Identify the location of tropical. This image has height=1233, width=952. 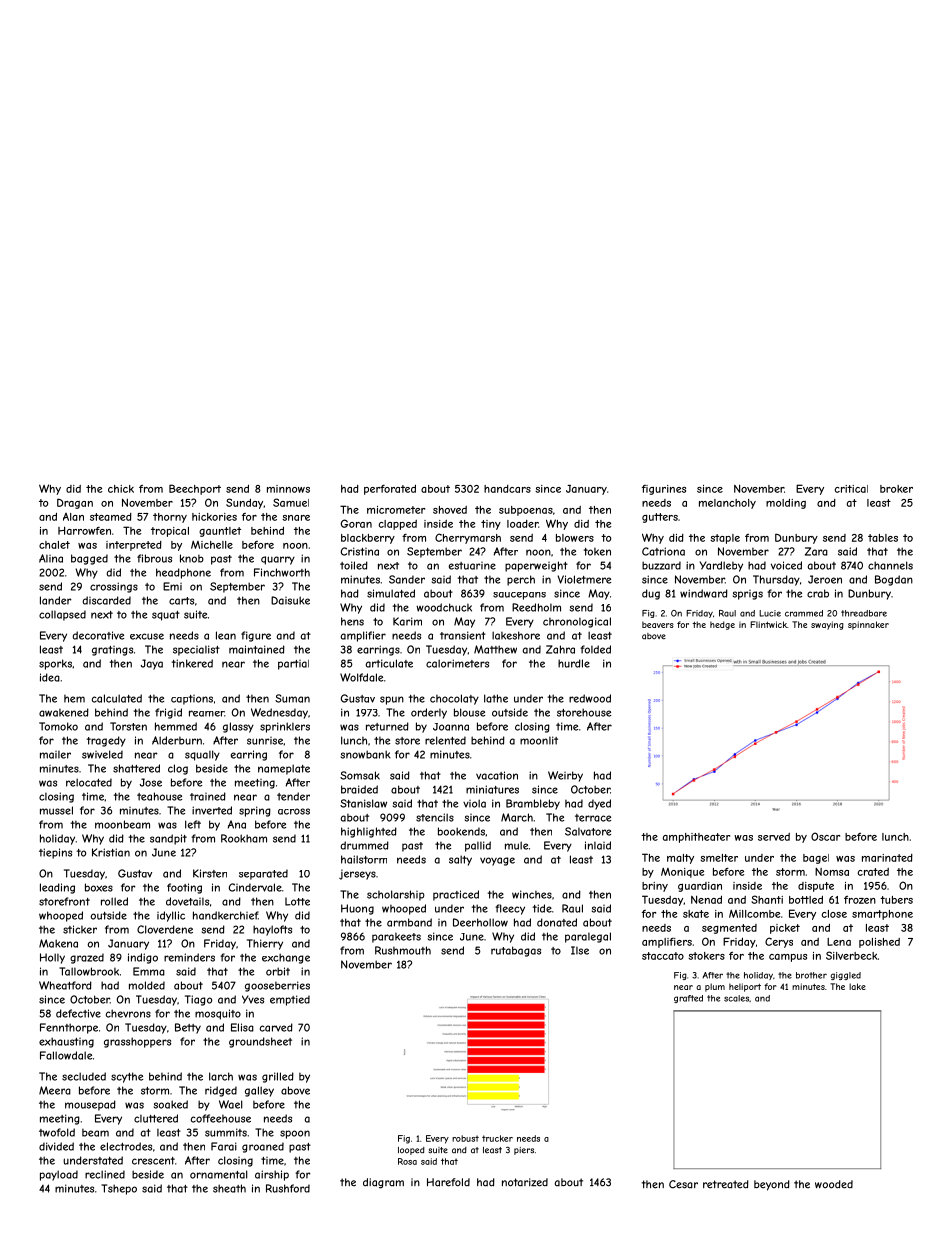
(170, 532).
